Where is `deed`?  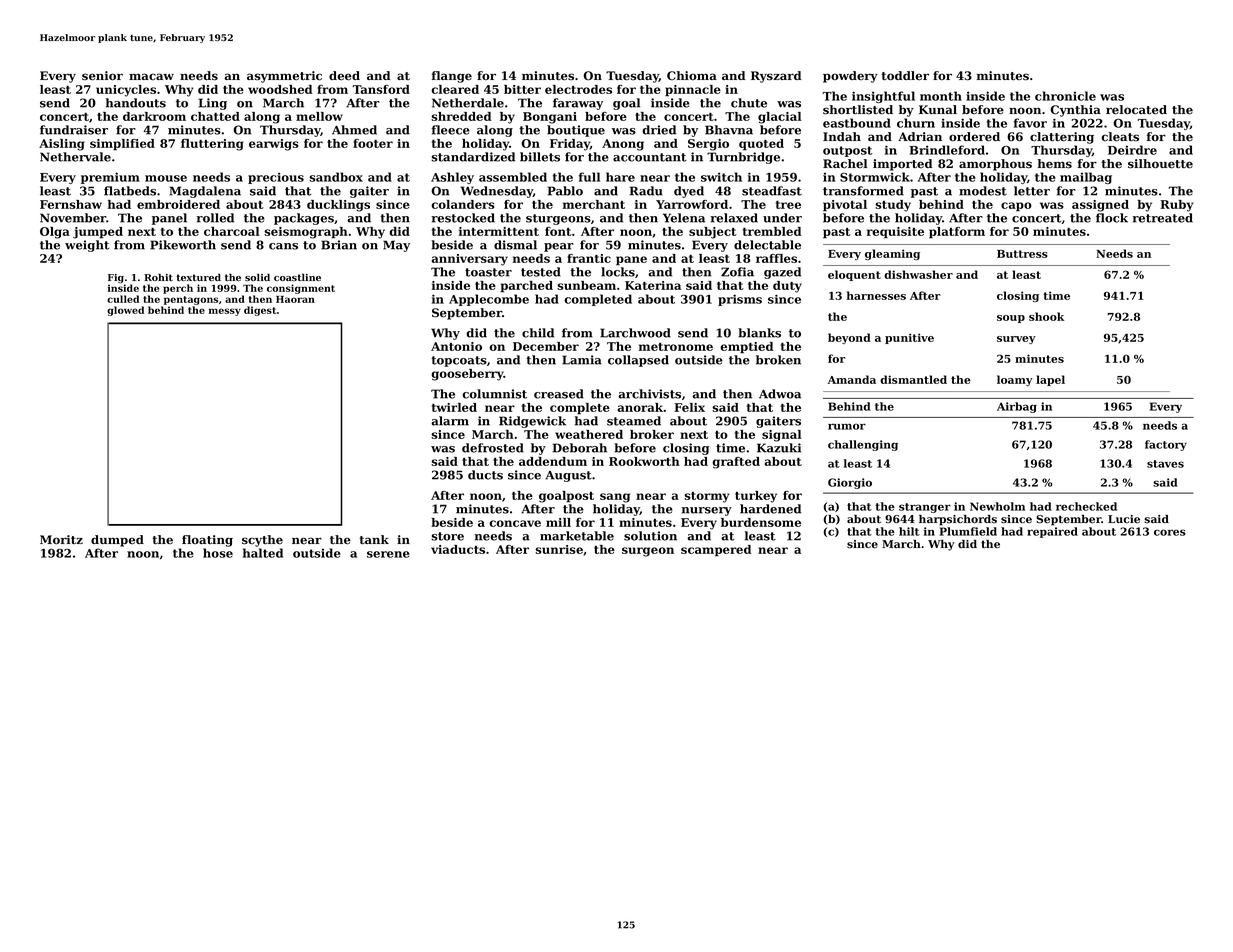
deed is located at coordinates (344, 76).
